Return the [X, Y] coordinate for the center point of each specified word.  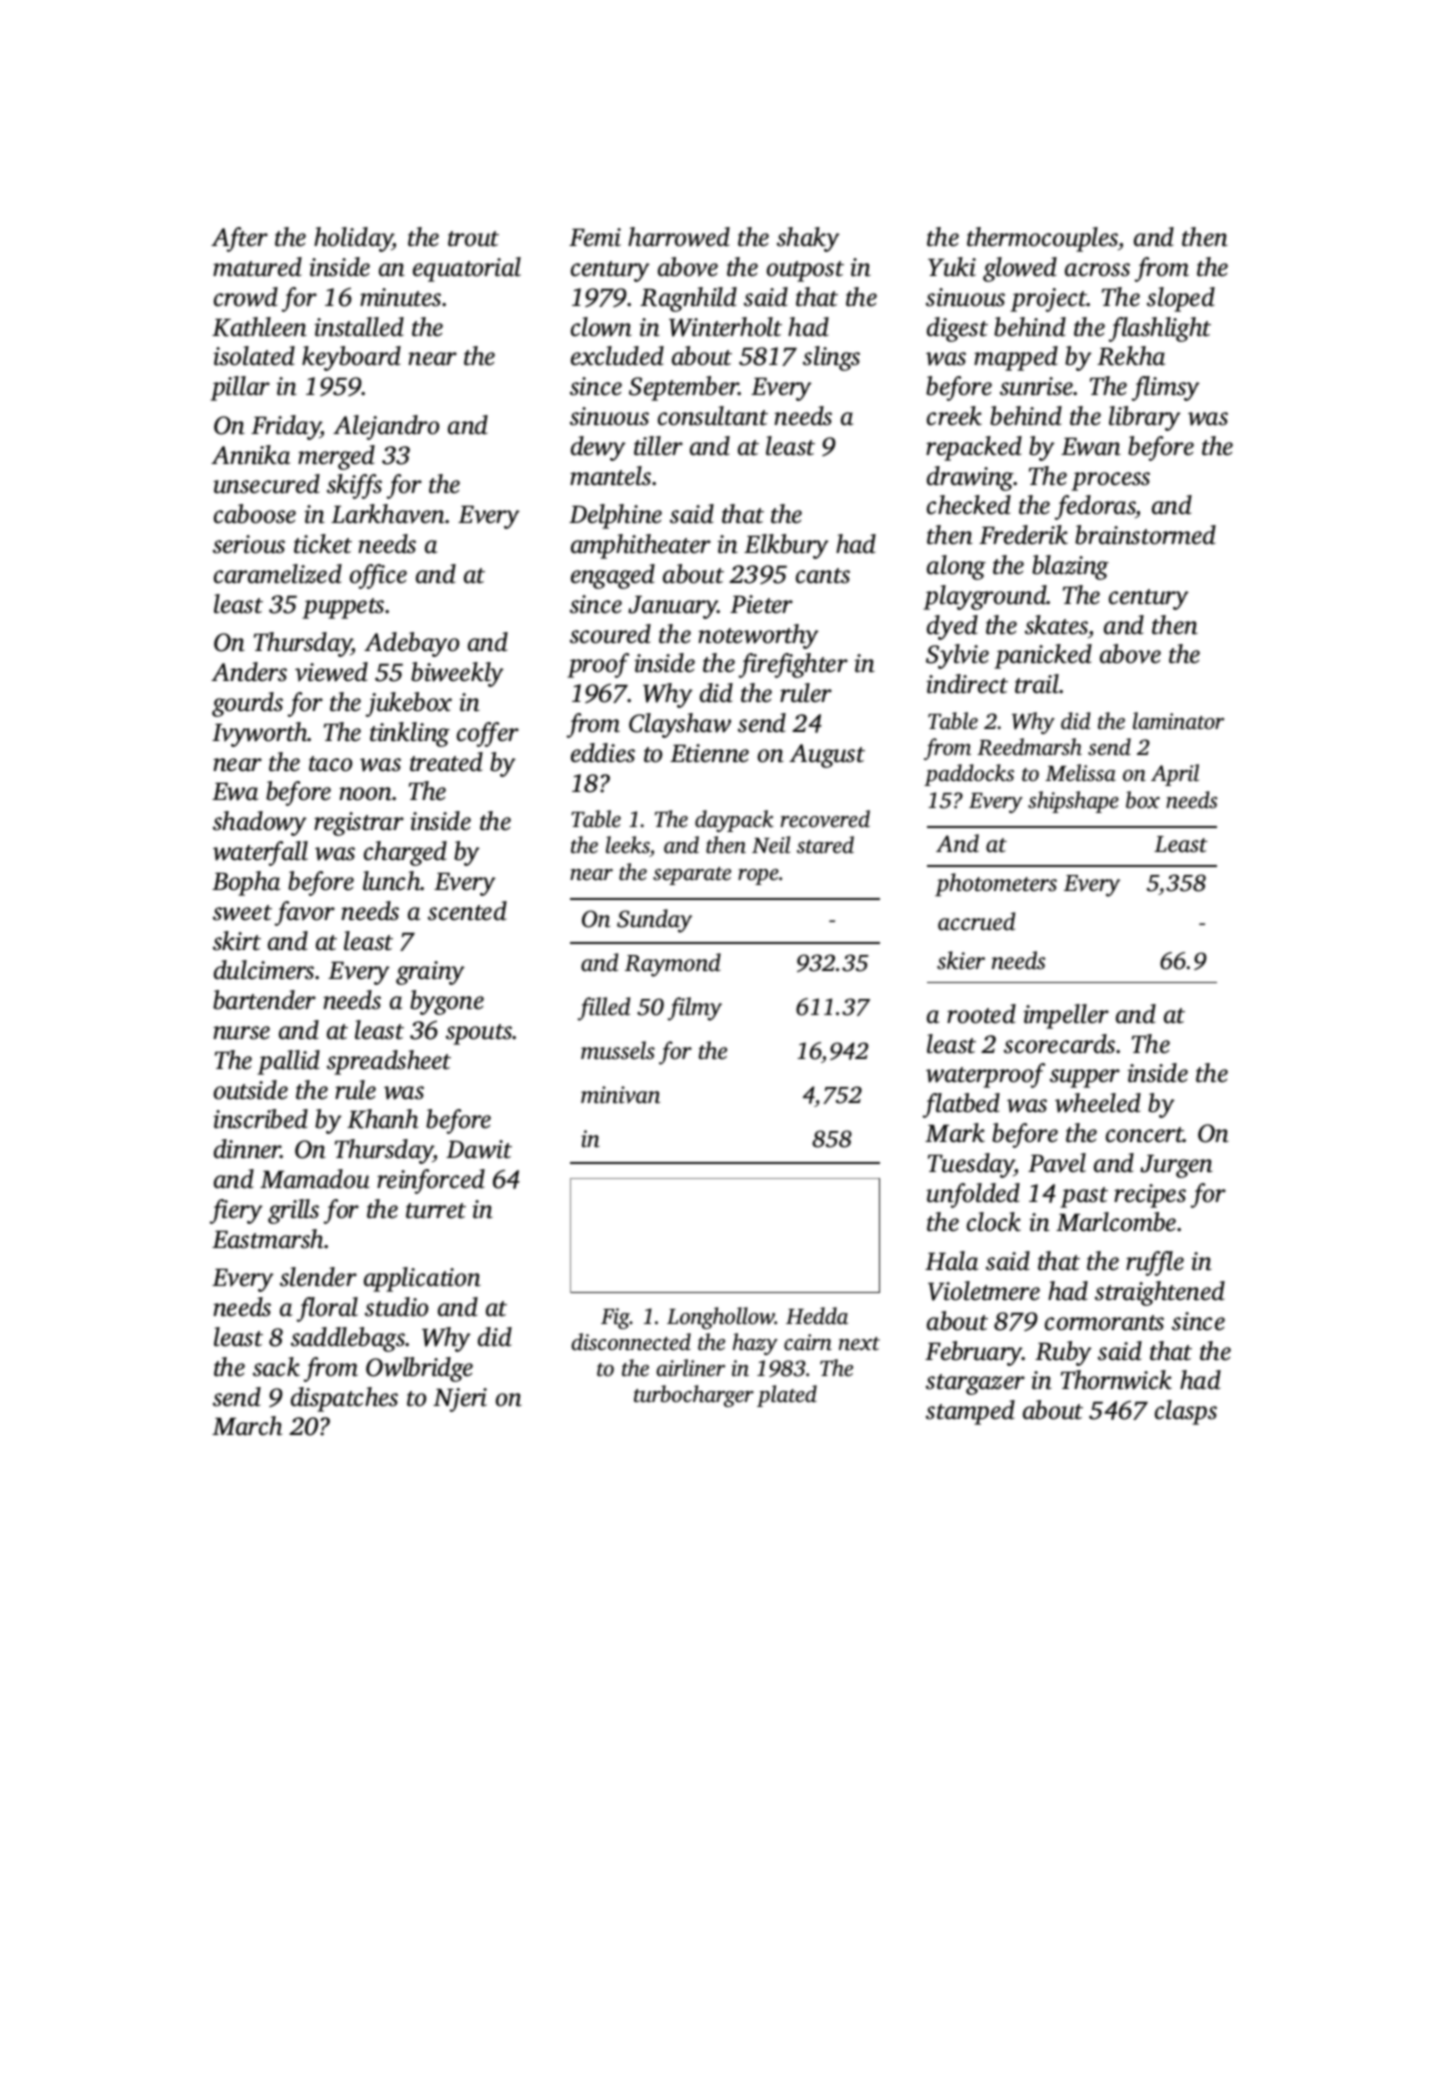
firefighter [793, 665]
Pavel [1057, 1163]
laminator [1178, 721]
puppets [343, 608]
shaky [808, 239]
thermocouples [1042, 239]
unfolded [973, 1195]
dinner [247, 1149]
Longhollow [721, 1318]
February [974, 1353]
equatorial [467, 269]
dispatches [344, 1399]
